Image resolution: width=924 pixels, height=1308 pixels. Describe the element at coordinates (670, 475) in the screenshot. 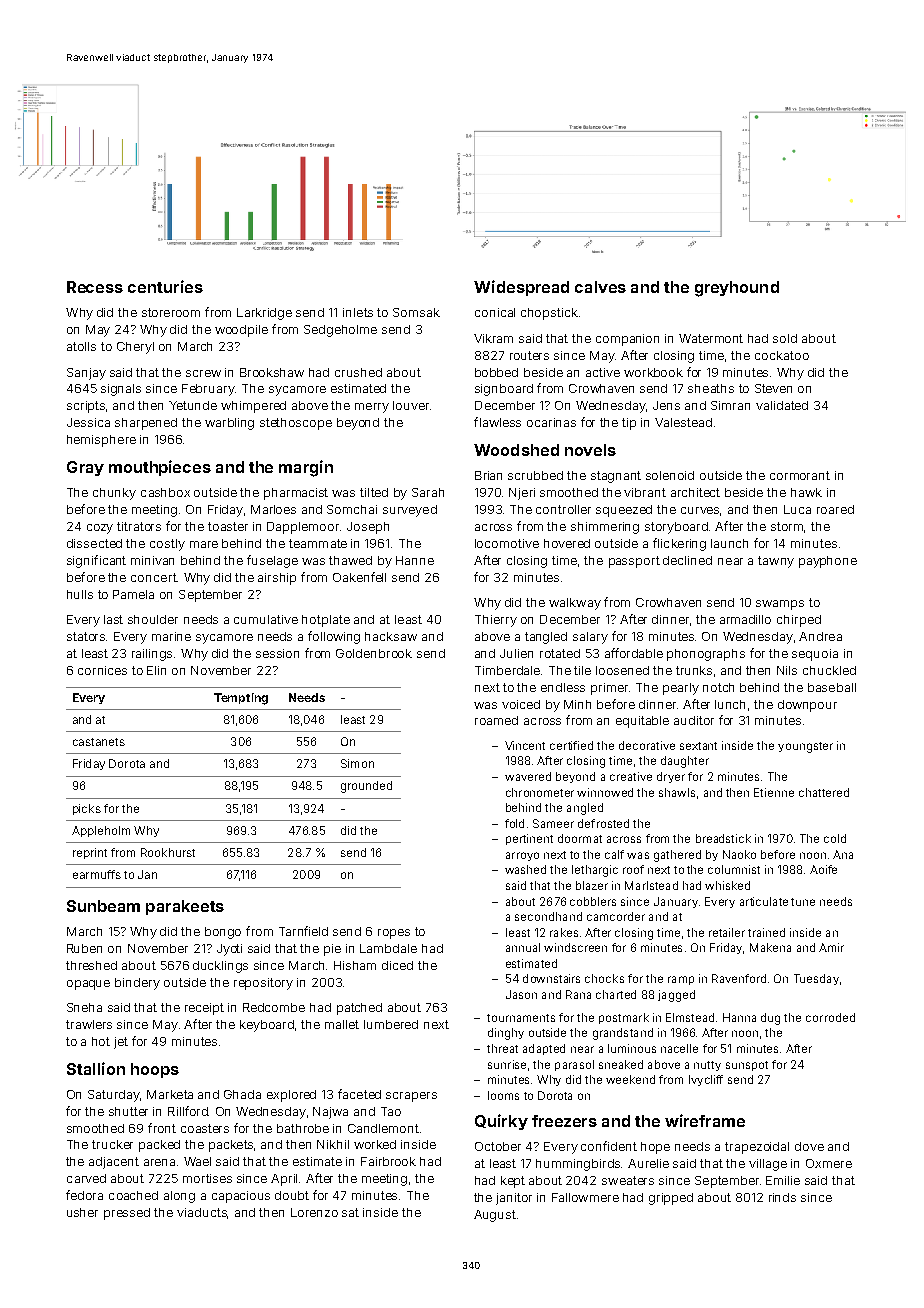

I see `solenoid` at that location.
